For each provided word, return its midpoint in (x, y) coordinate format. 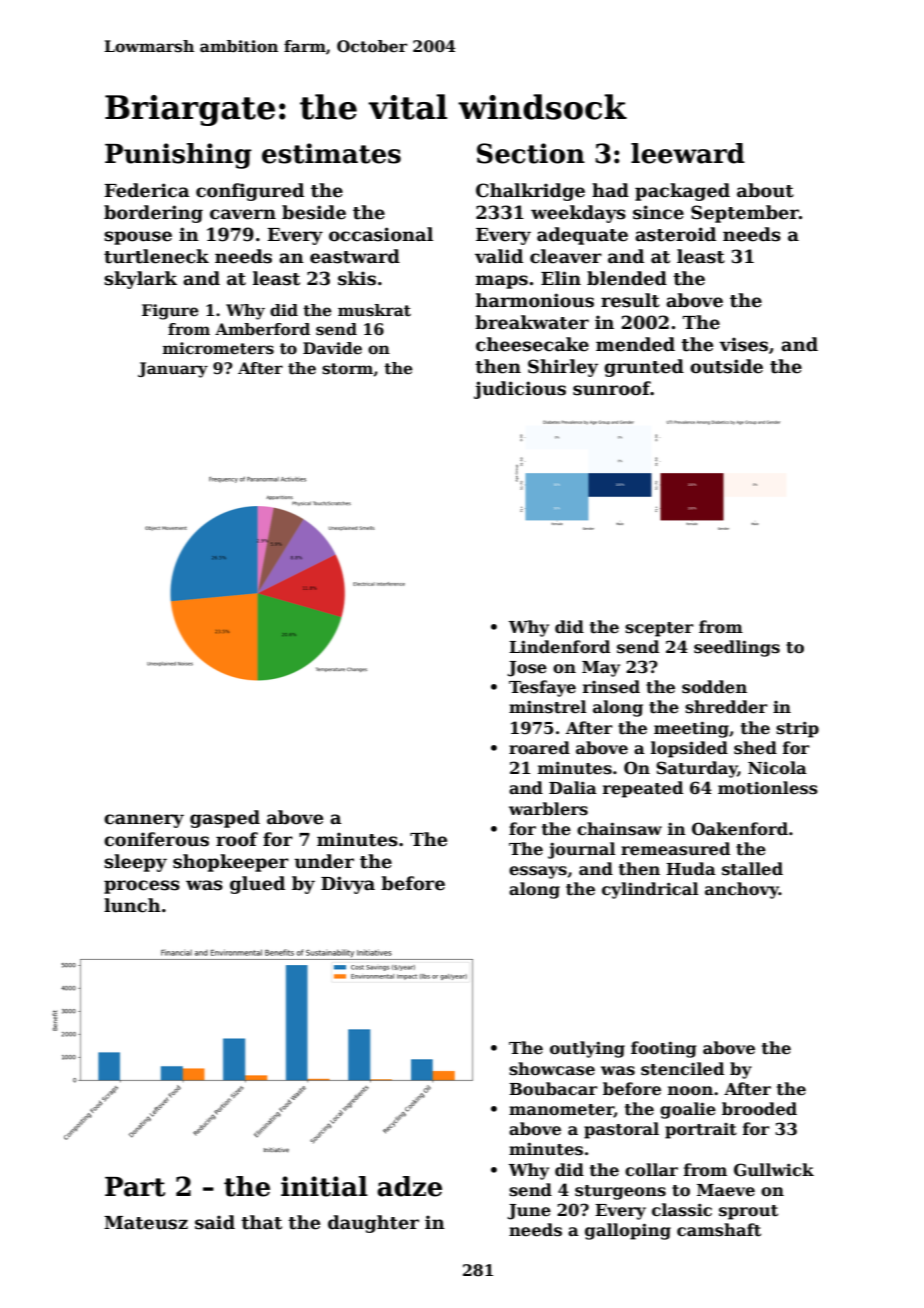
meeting (691, 729)
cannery (144, 821)
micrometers (218, 348)
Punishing (178, 156)
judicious (520, 390)
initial (324, 1186)
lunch (132, 905)
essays (538, 872)
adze (409, 1186)
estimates (331, 153)
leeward (688, 153)
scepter (659, 629)
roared (539, 747)
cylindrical (650, 890)
